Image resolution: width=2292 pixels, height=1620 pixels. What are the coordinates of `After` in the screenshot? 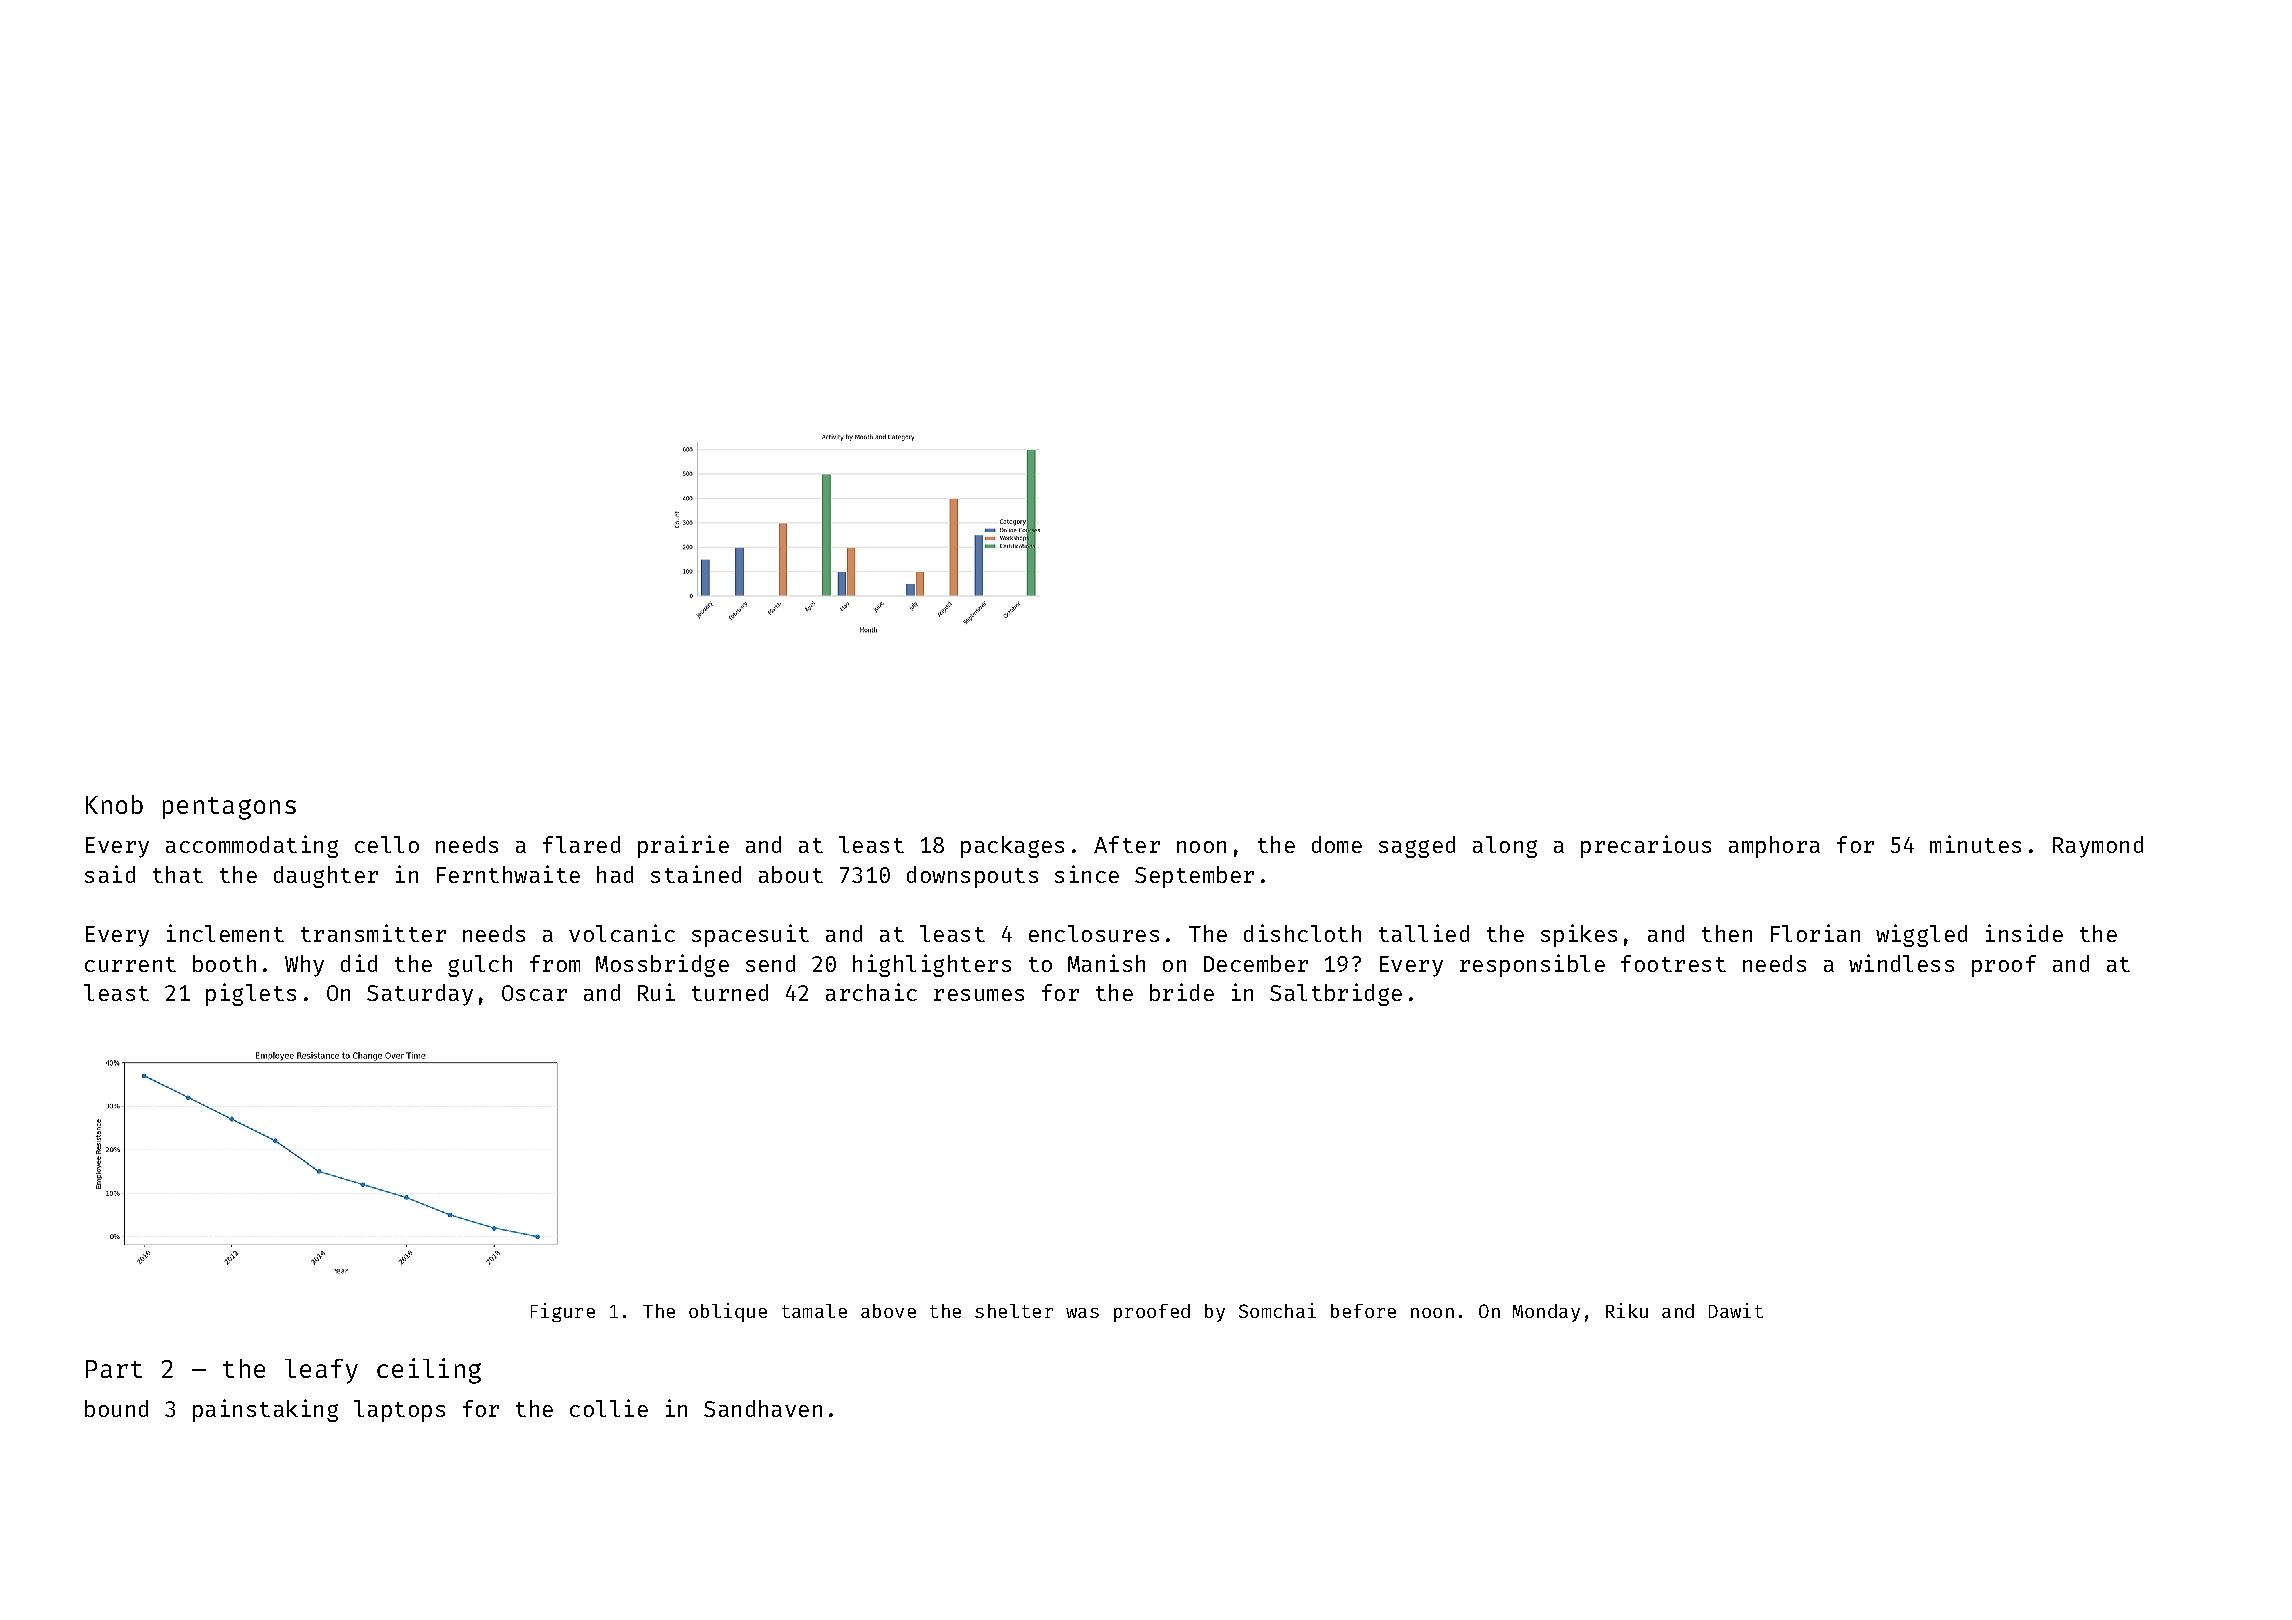 It's located at (1127, 844).
